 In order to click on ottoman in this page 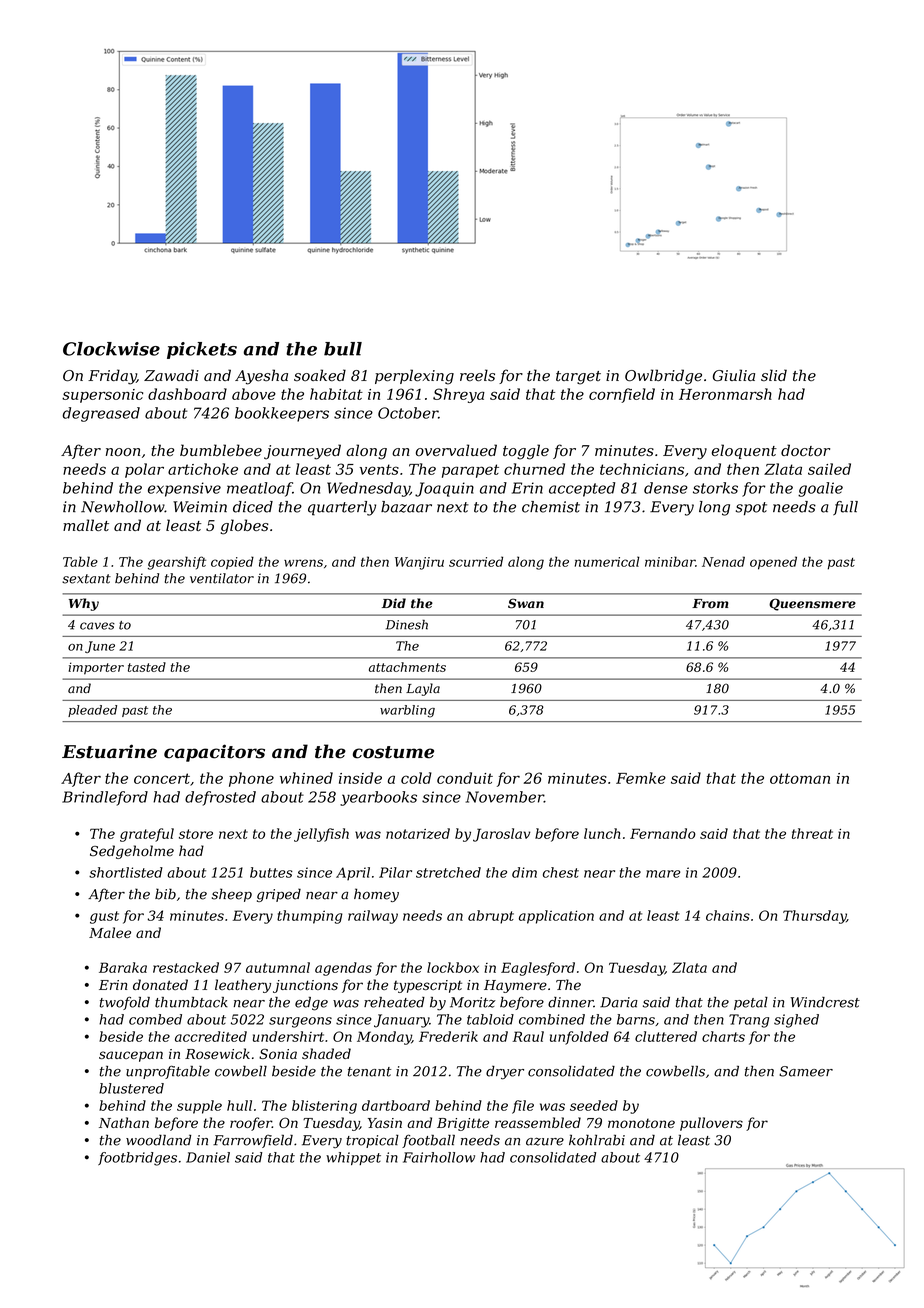, I will do `click(800, 778)`.
